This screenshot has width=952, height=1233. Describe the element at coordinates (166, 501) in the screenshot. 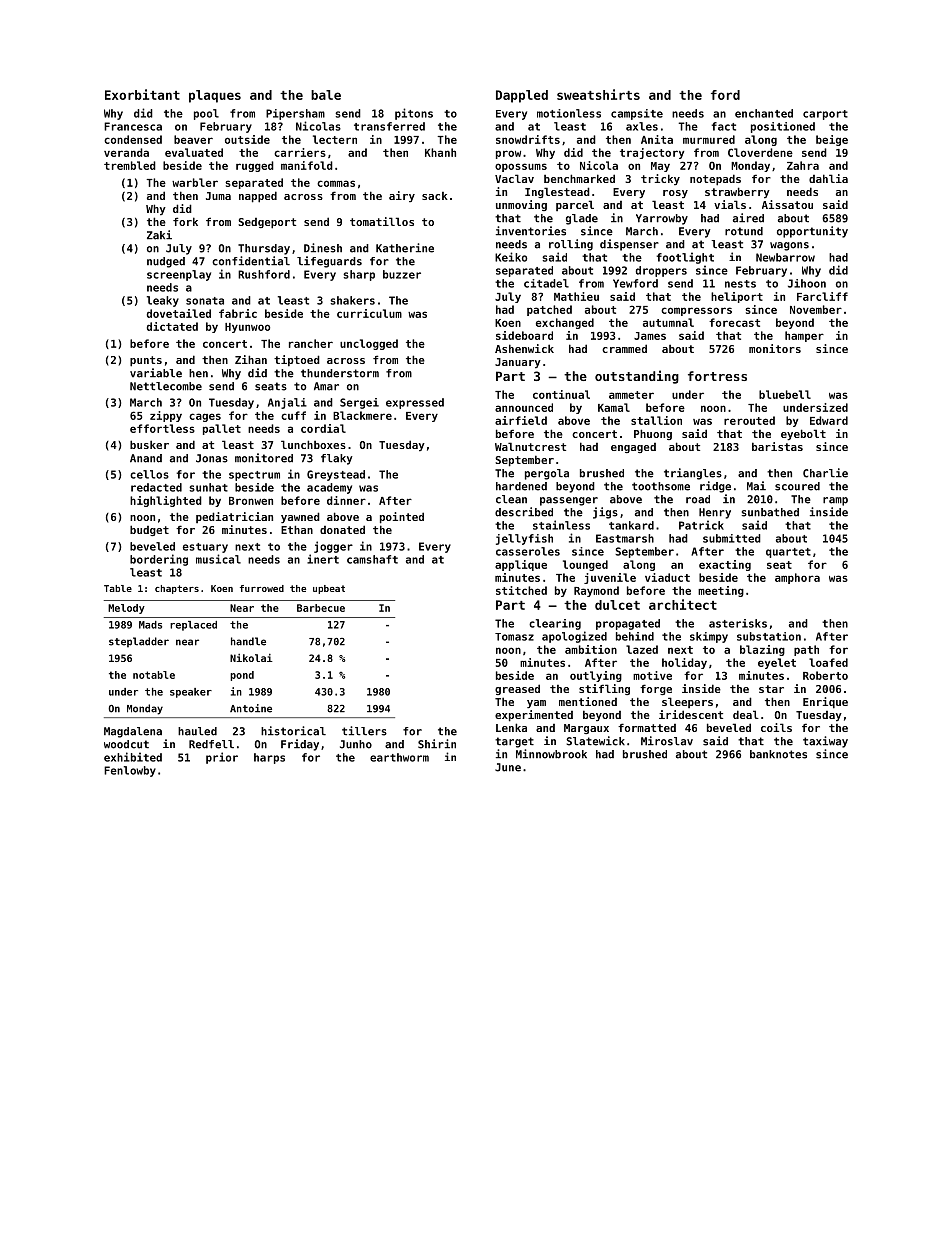

I see `highlighted` at that location.
